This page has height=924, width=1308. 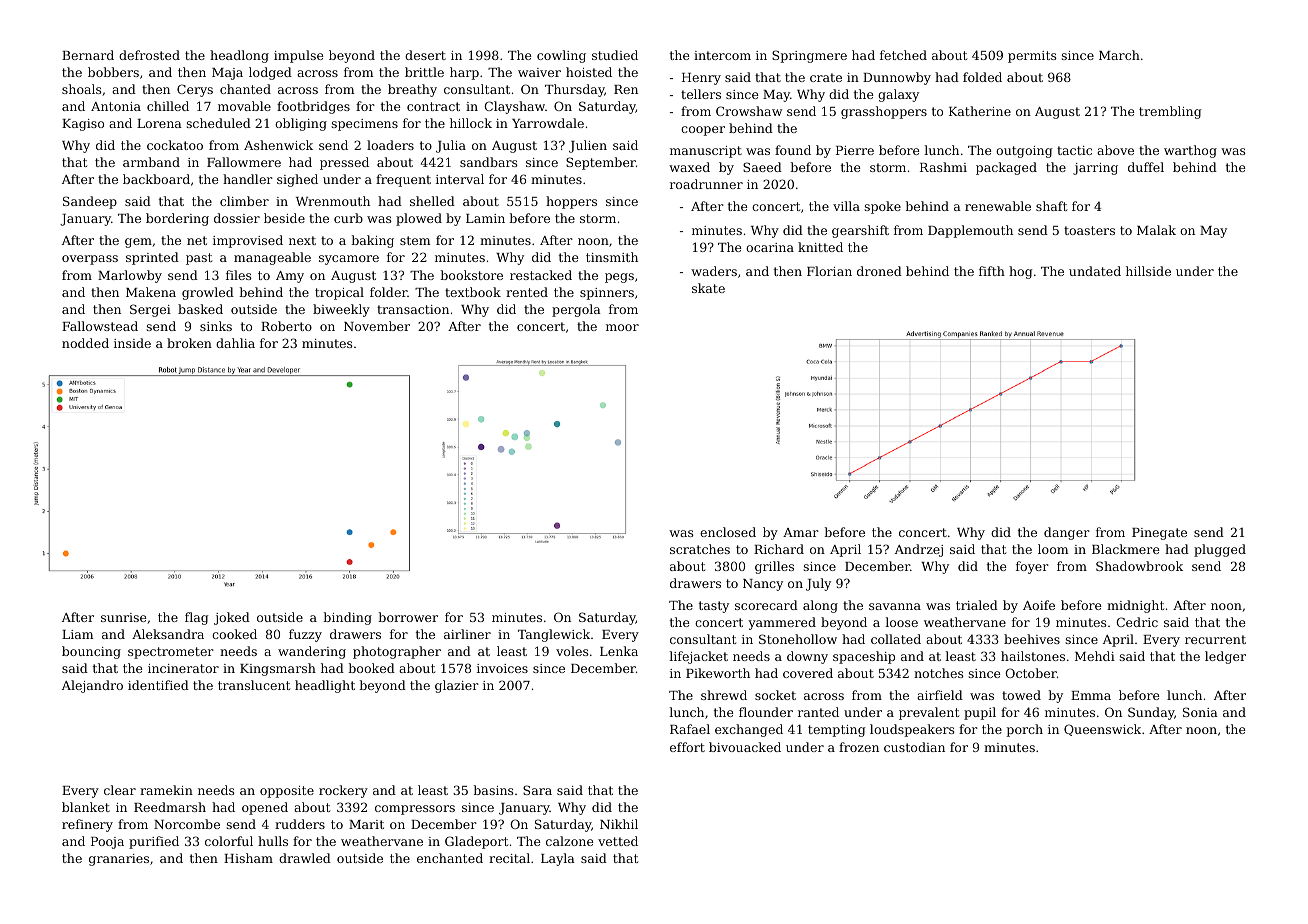 What do you see at coordinates (1032, 57) in the page?
I see `permits` at bounding box center [1032, 57].
